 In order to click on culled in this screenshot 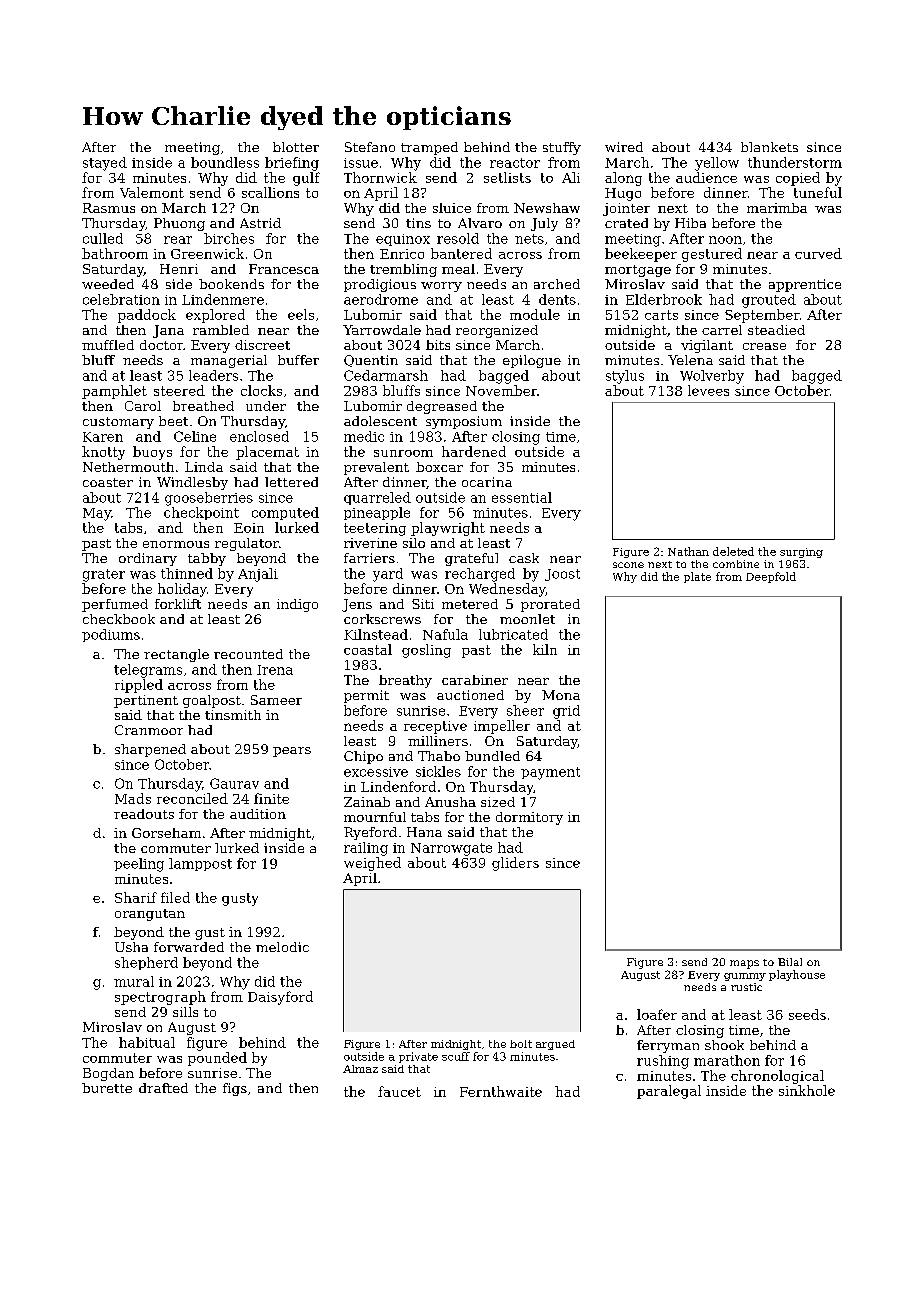, I will do `click(103, 238)`.
